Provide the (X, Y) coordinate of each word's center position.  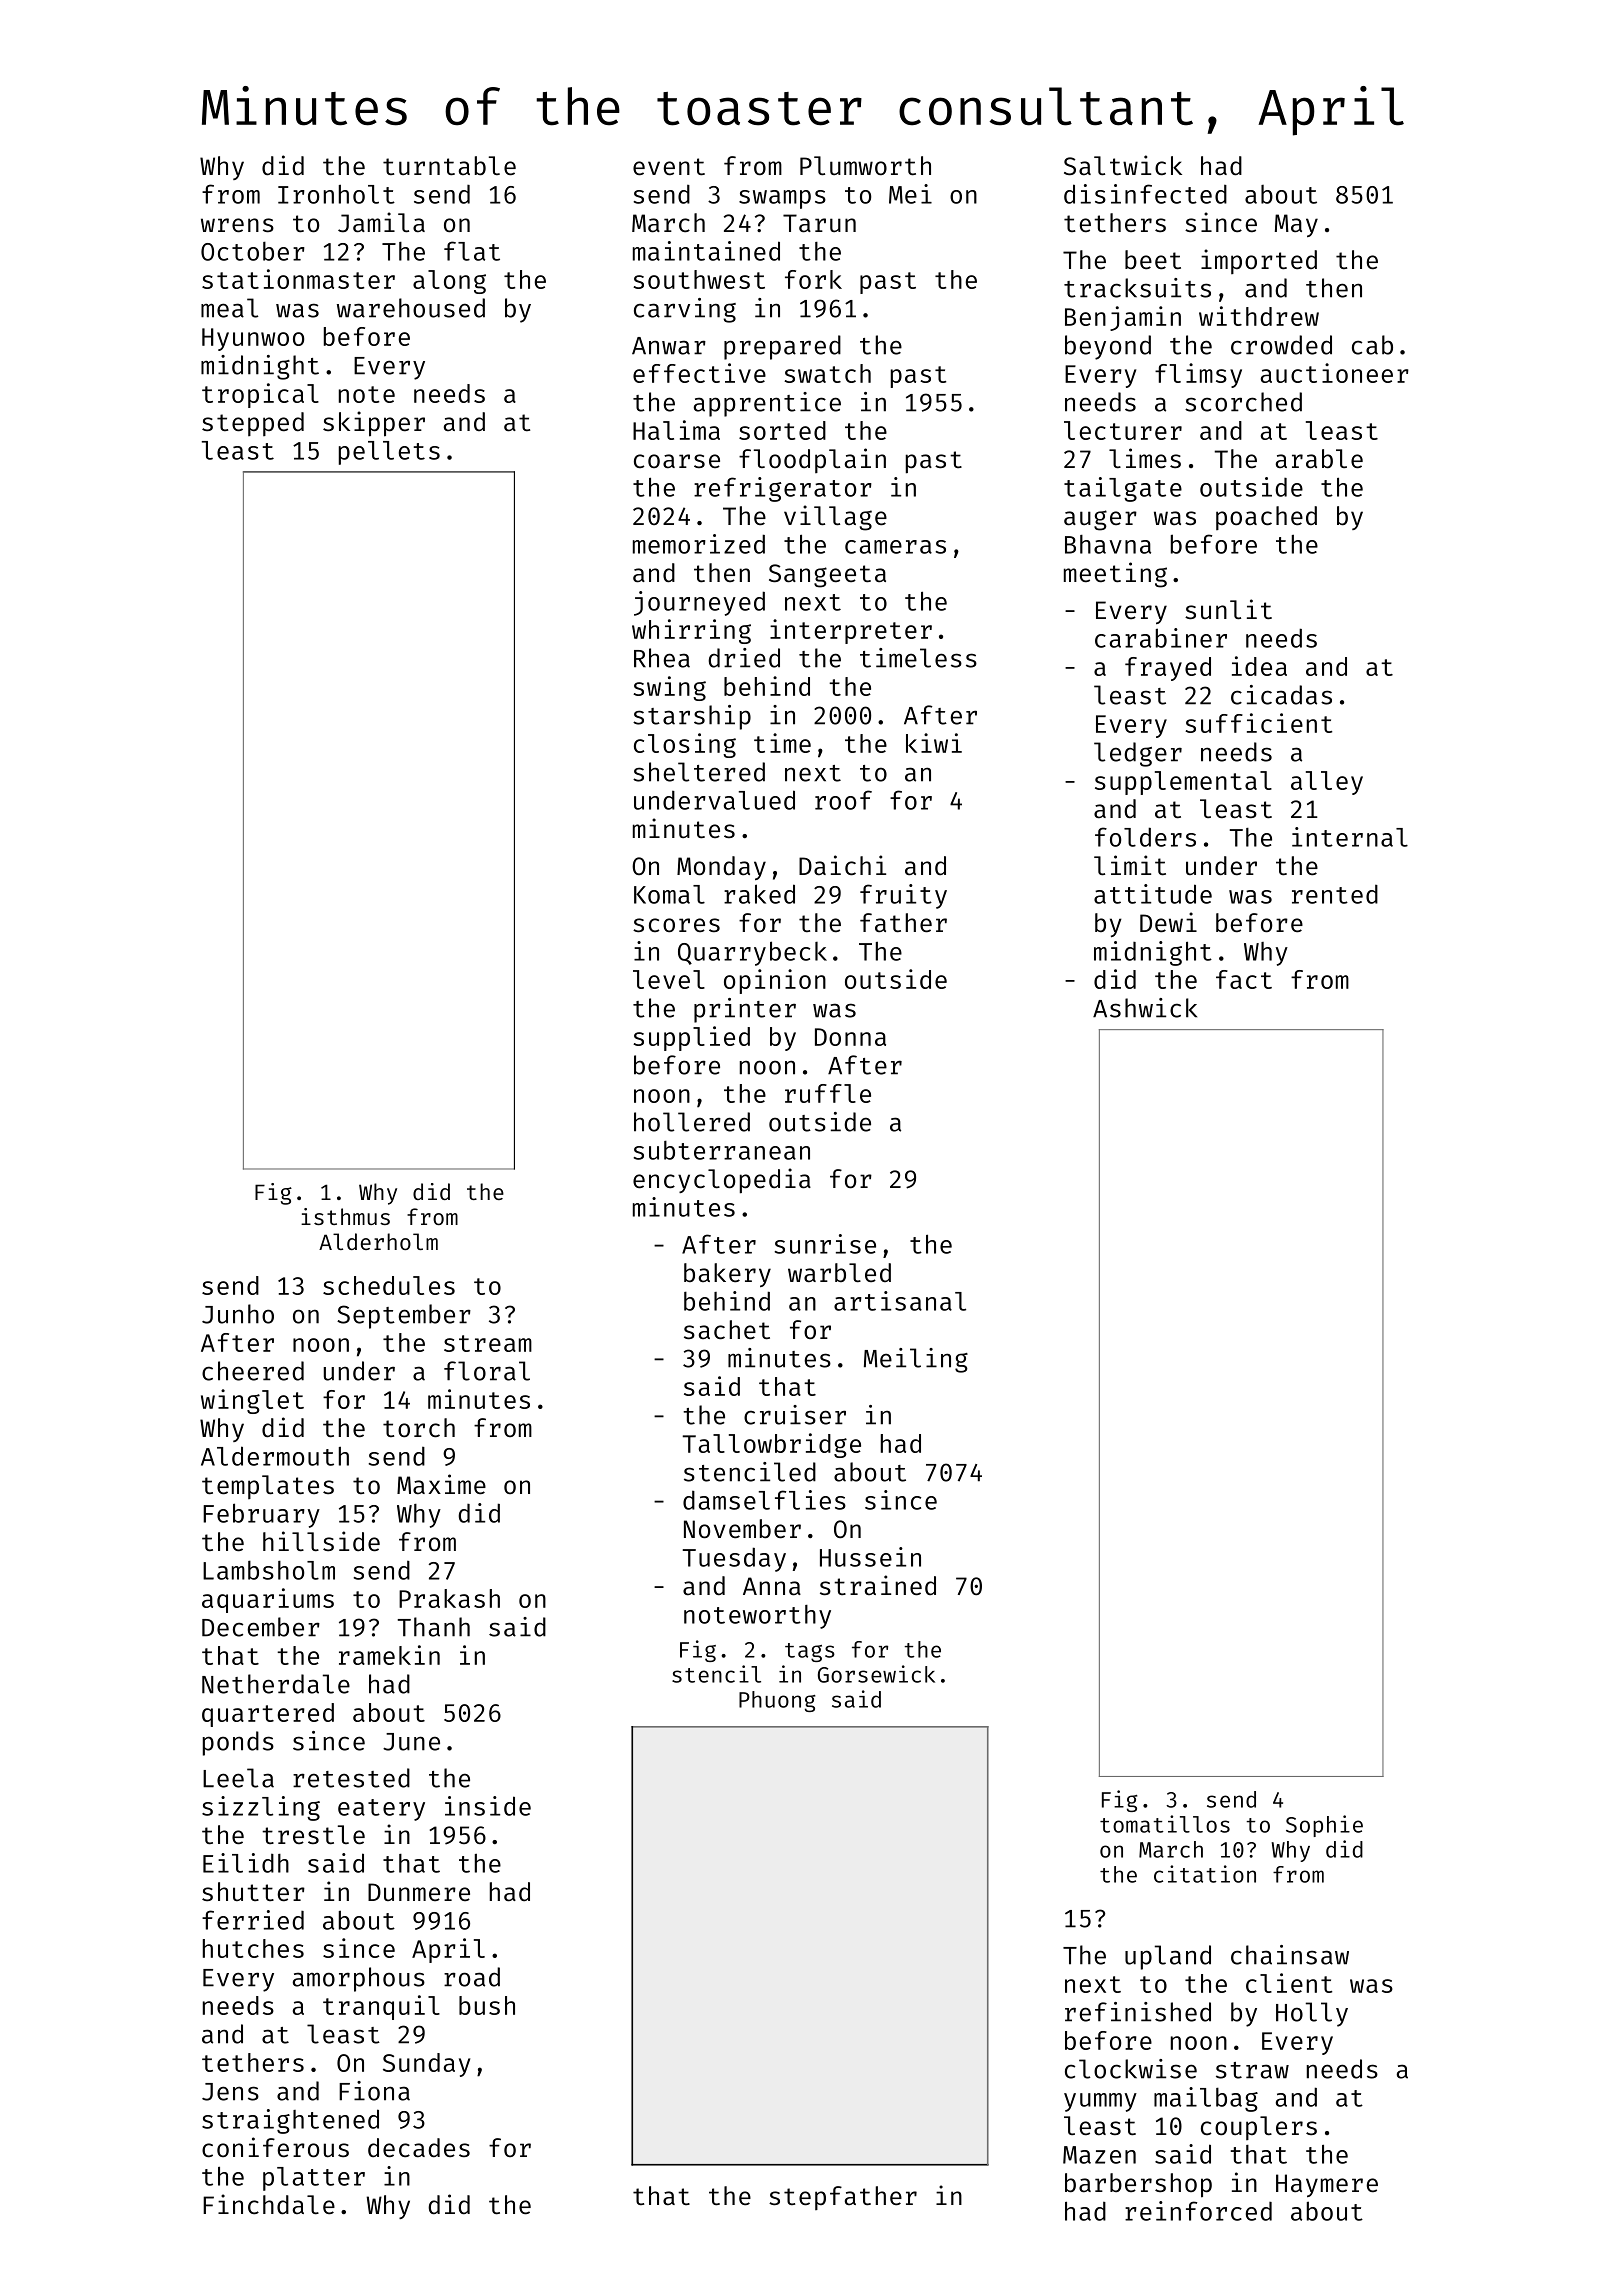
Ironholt (336, 194)
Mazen (1099, 2155)
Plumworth (865, 166)
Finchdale (269, 2204)
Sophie (1324, 1826)
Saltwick (1123, 165)
